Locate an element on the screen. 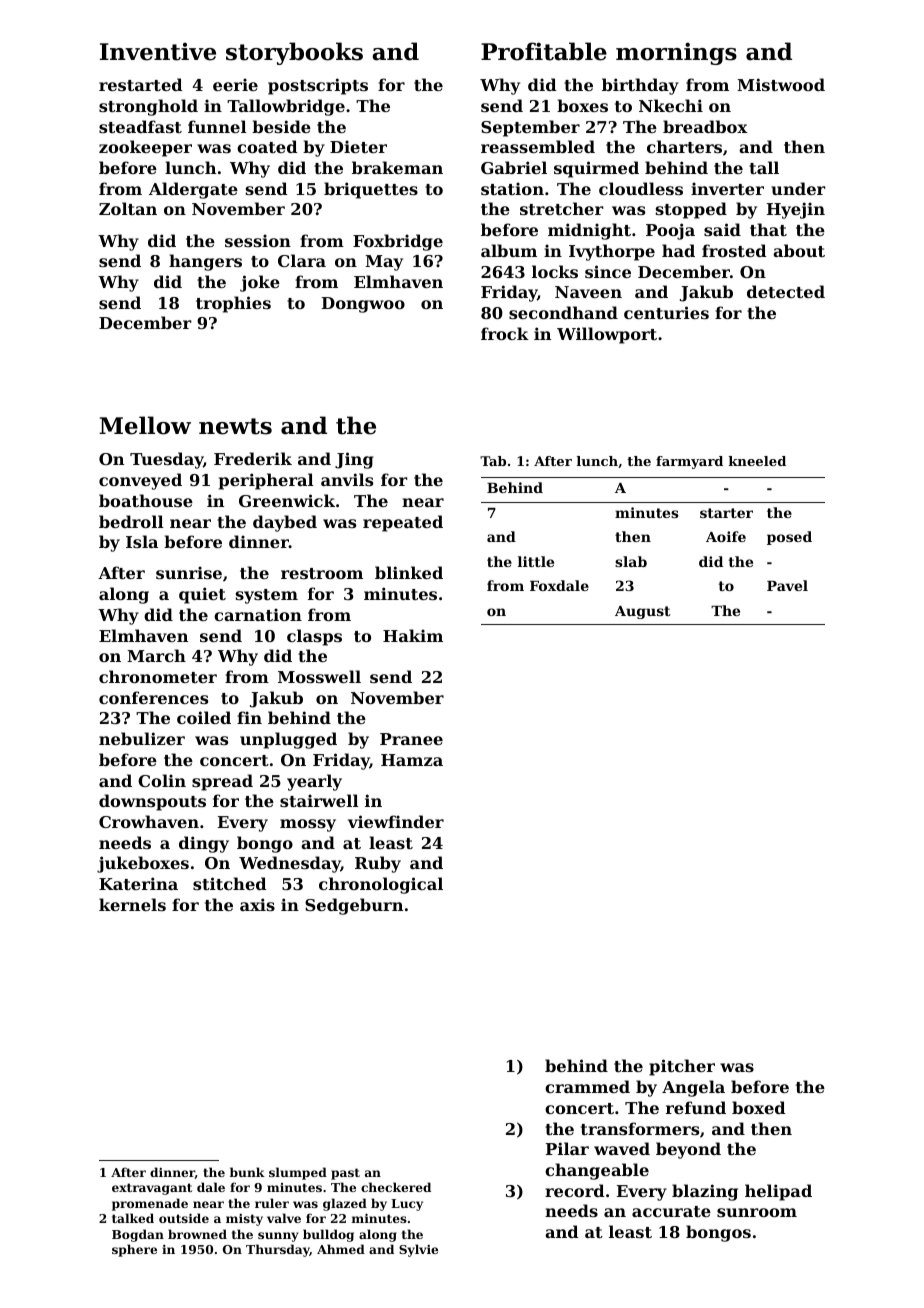 The height and width of the screenshot is (1308, 924). frosted is located at coordinates (734, 250).
